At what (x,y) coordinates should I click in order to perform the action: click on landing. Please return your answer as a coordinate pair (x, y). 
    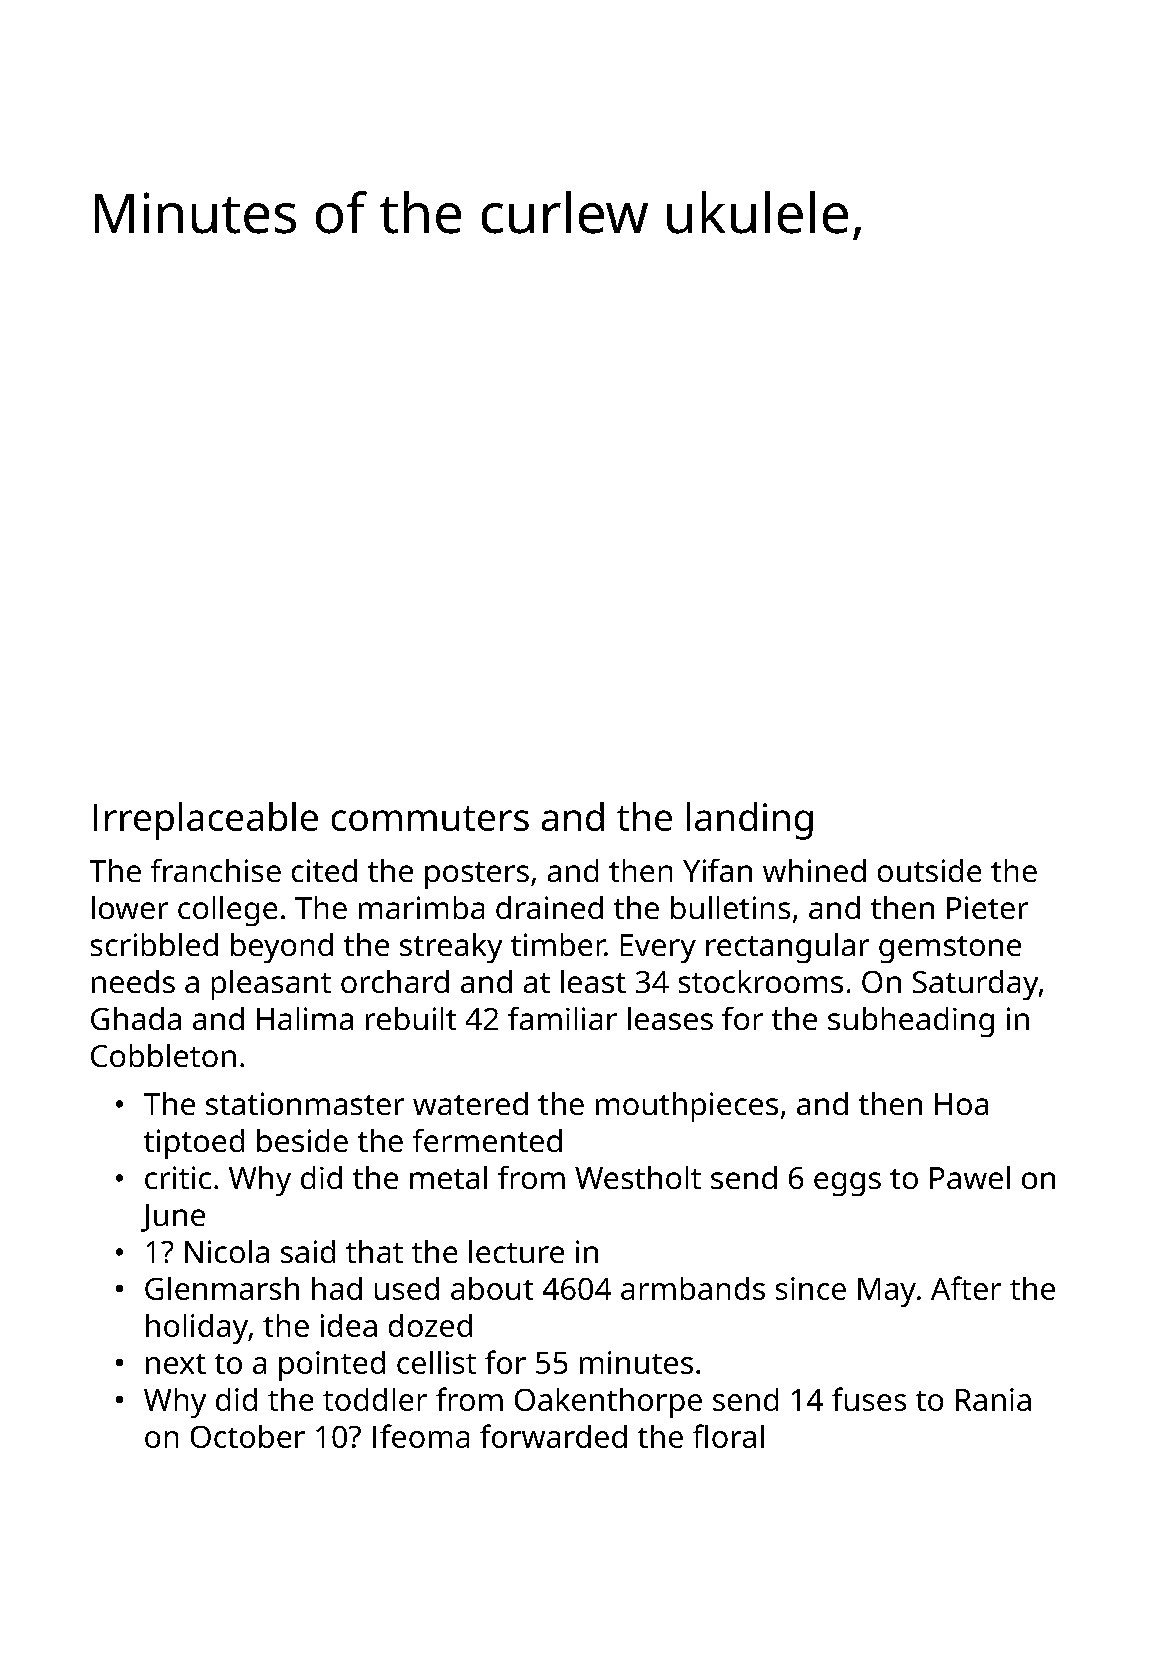
    Looking at the image, I should click on (750, 821).
